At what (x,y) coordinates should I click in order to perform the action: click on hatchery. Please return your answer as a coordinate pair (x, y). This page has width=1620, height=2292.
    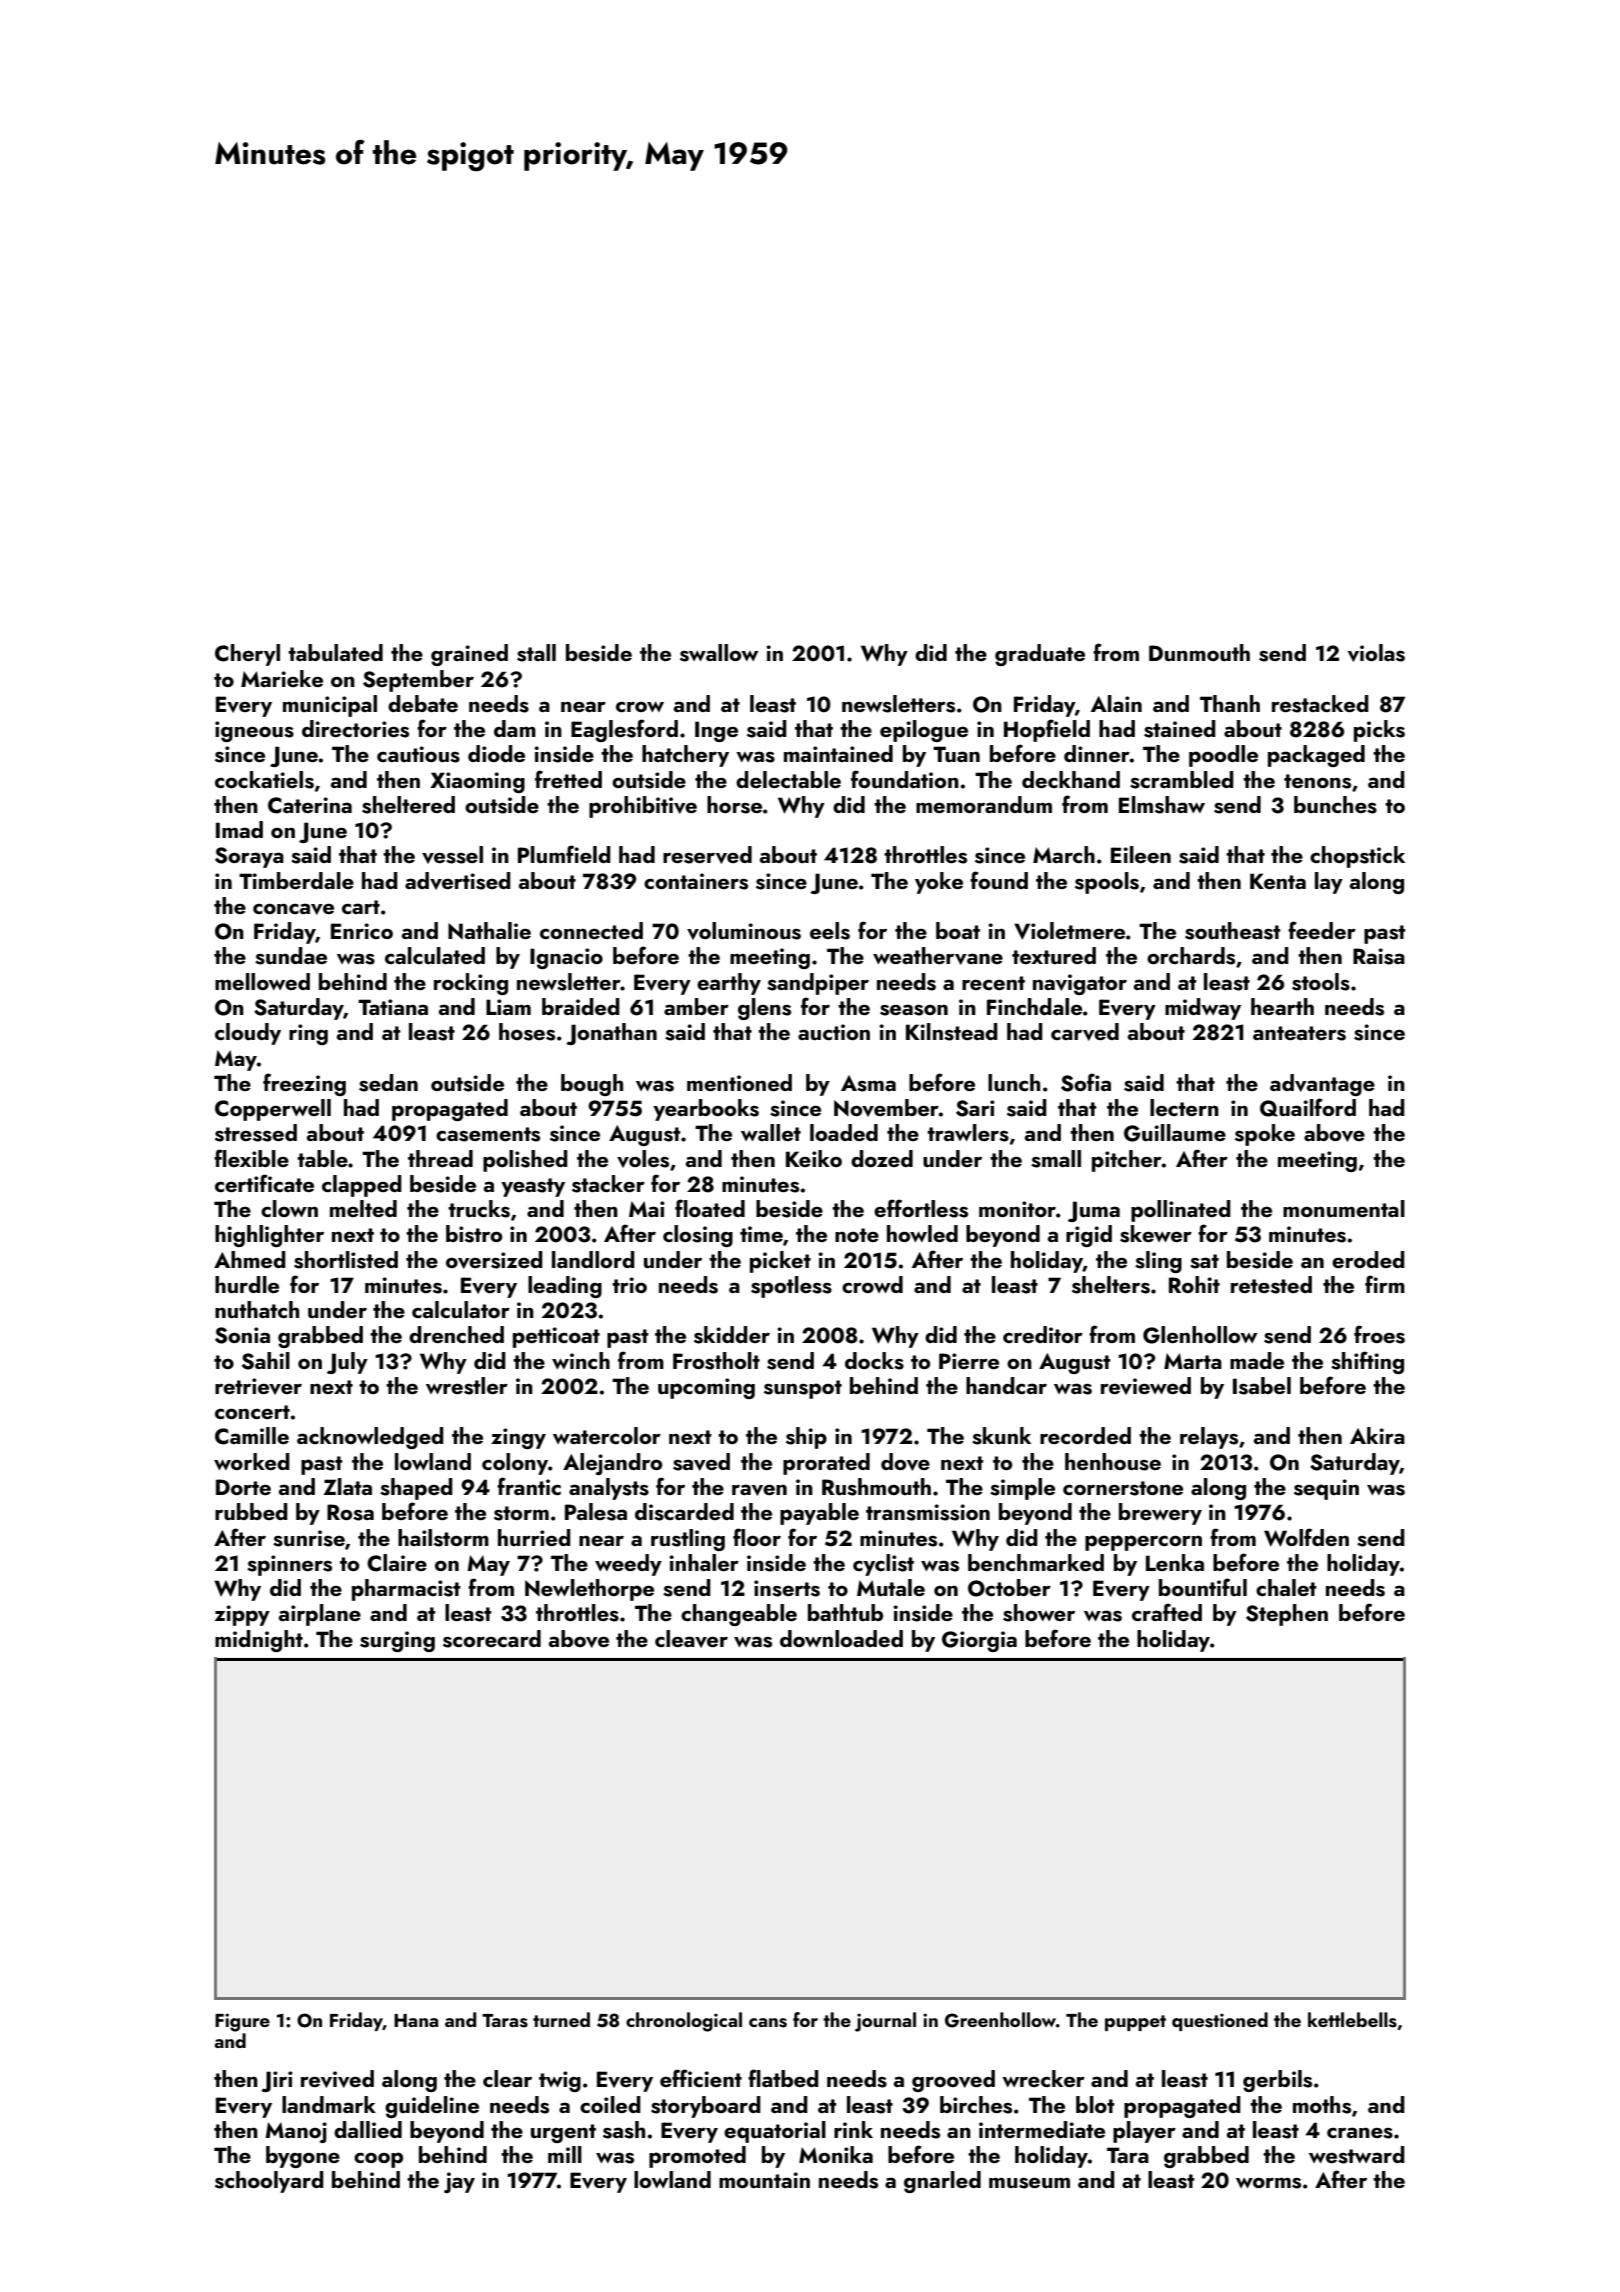
    Looking at the image, I should click on (685, 756).
